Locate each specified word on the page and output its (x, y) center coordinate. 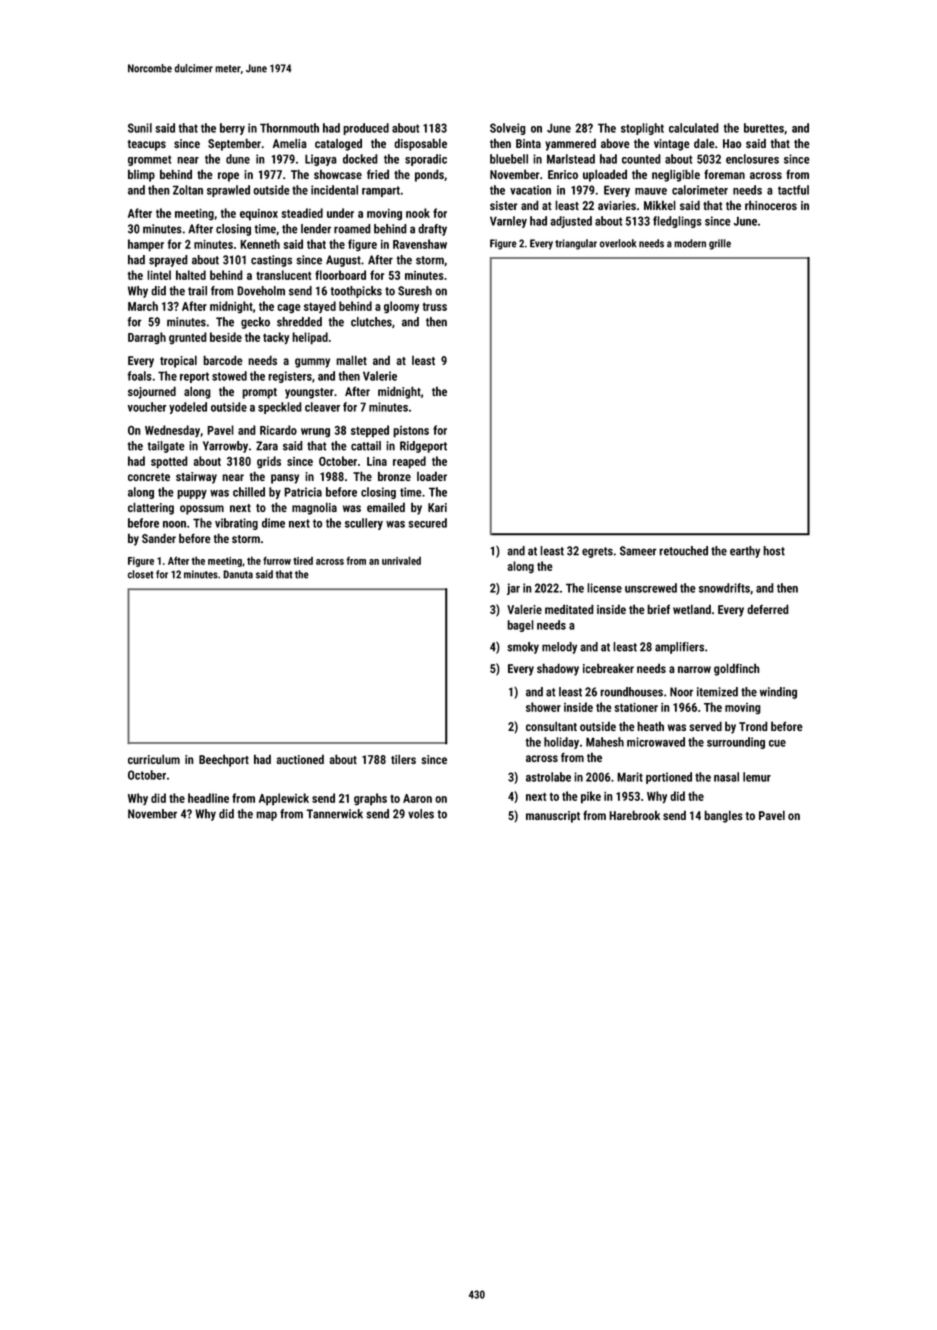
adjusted (571, 222)
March (143, 306)
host (774, 551)
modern (690, 243)
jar (513, 589)
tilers (403, 759)
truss (435, 306)
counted (641, 159)
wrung (315, 433)
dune (238, 159)
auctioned (300, 759)
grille (720, 244)
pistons (411, 432)
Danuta (238, 574)
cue (777, 743)
